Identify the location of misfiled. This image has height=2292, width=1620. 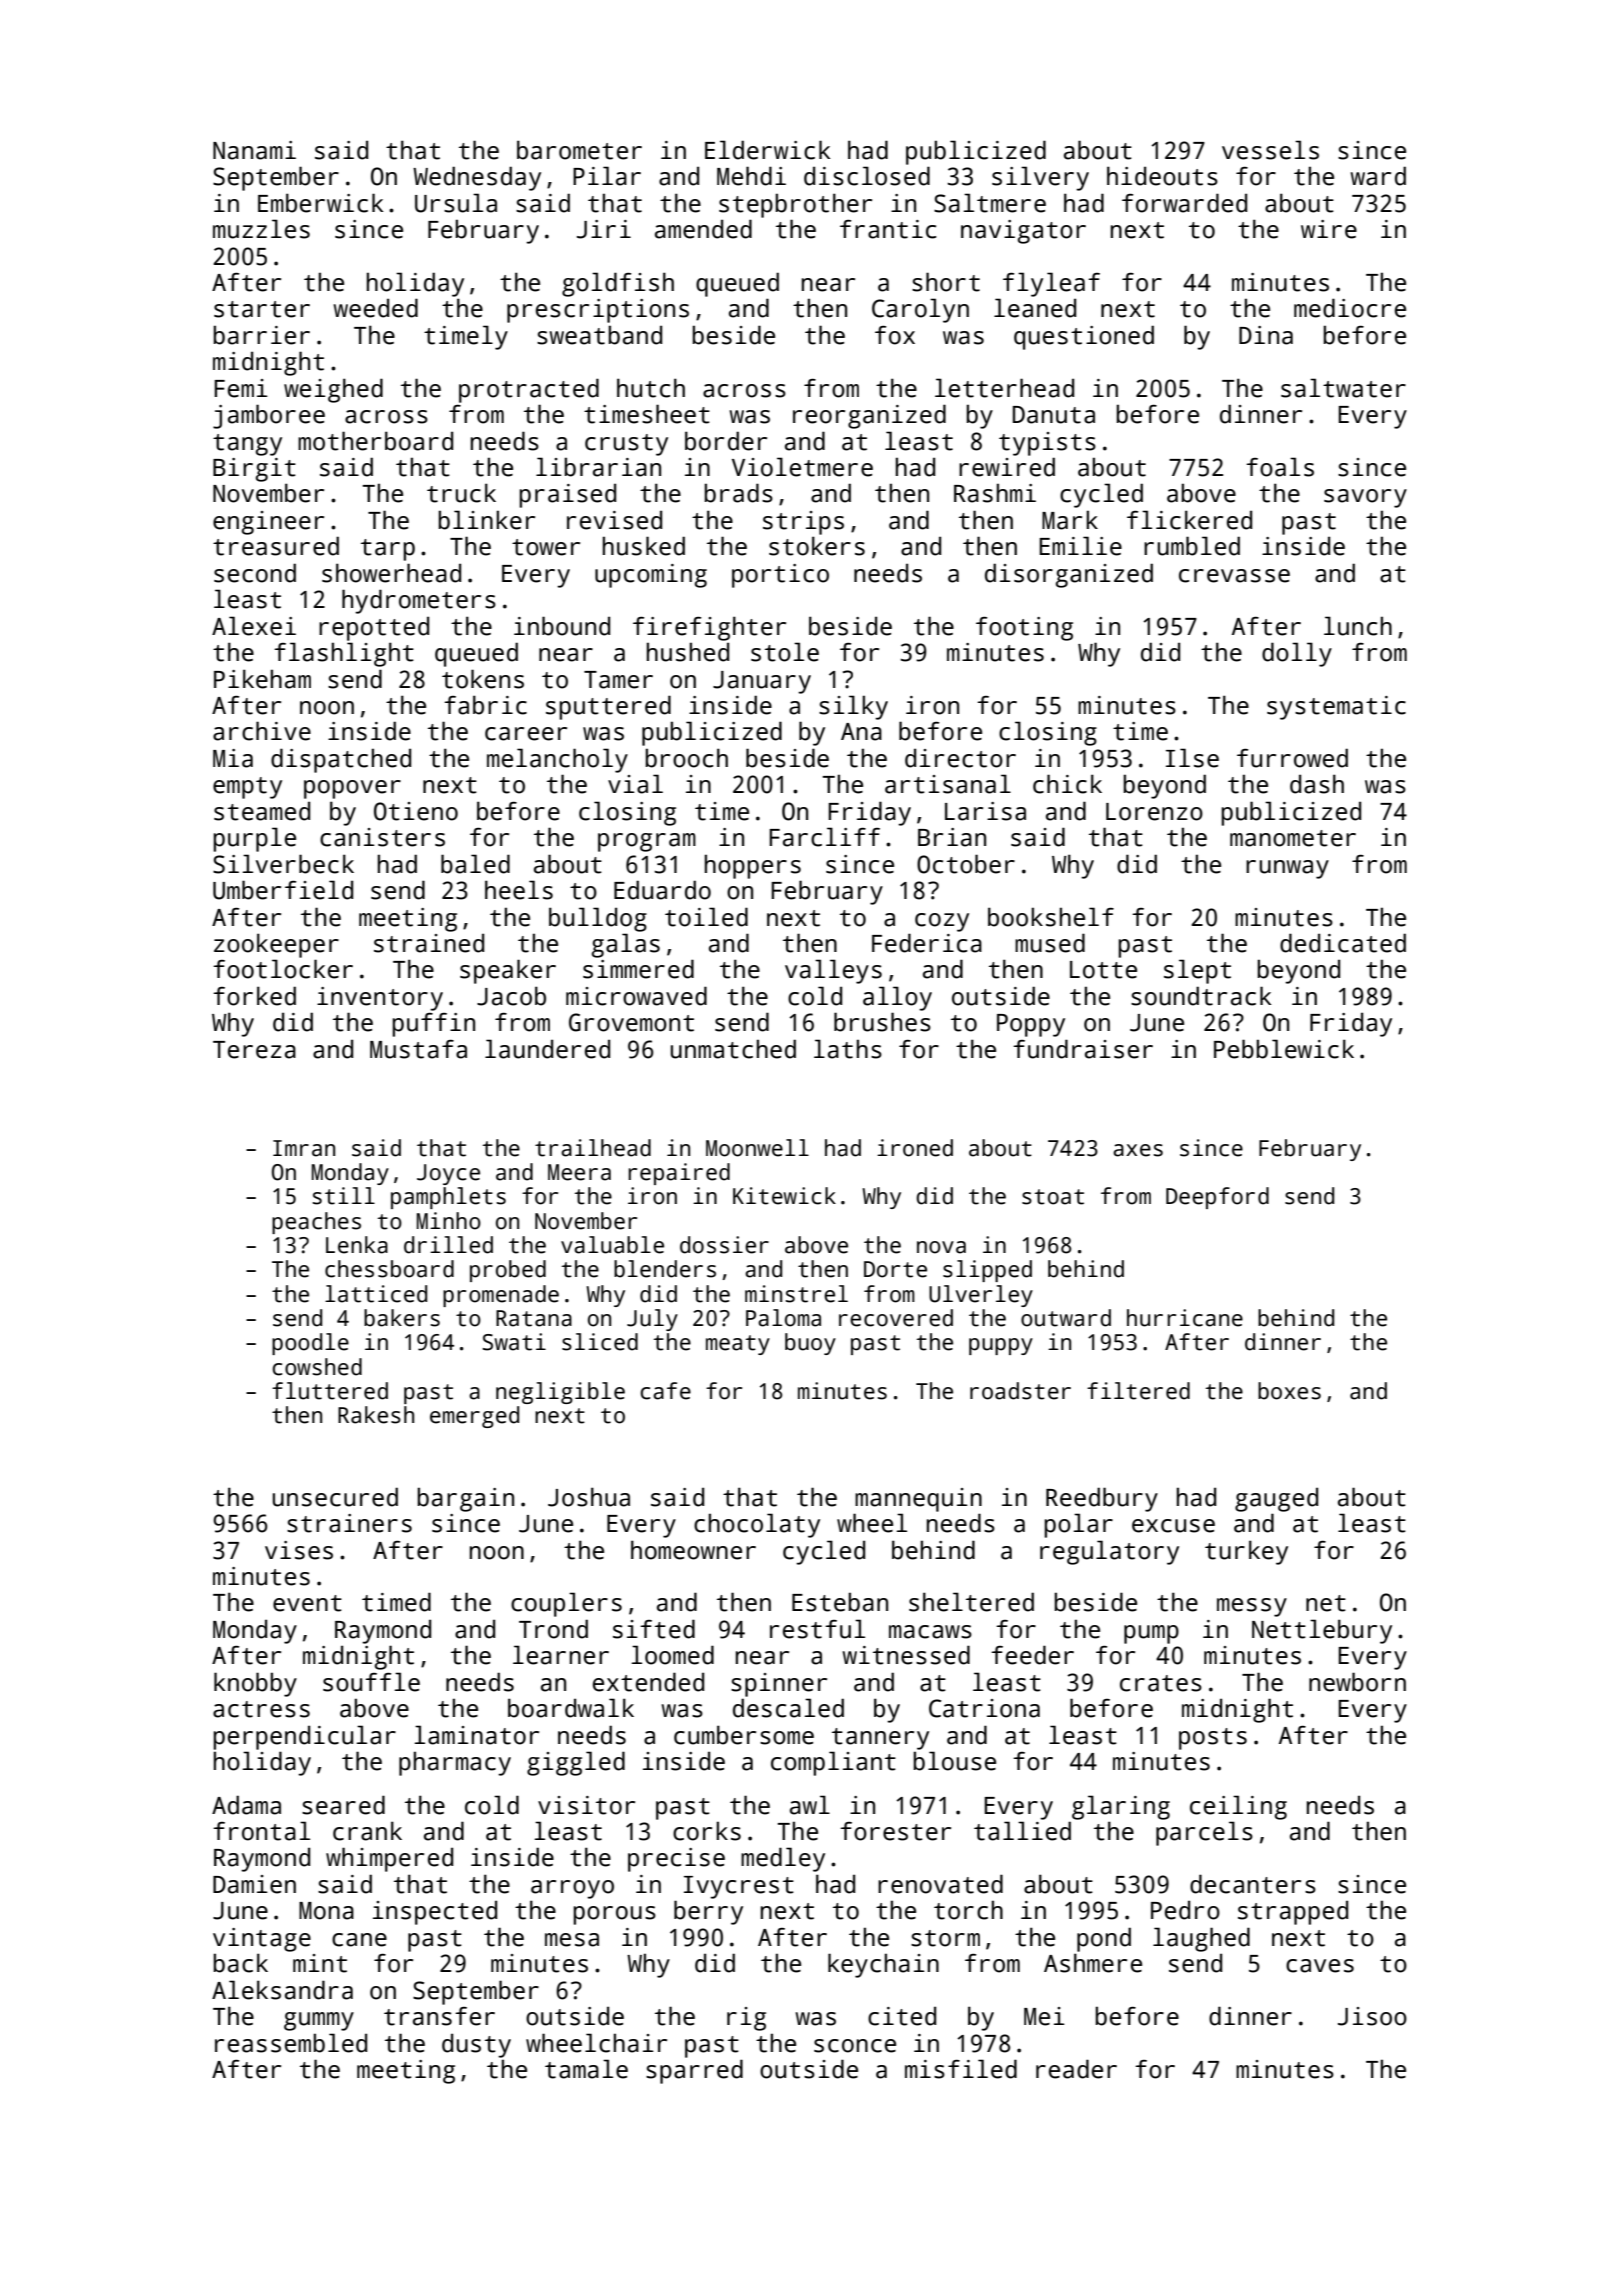
(961, 2069).
